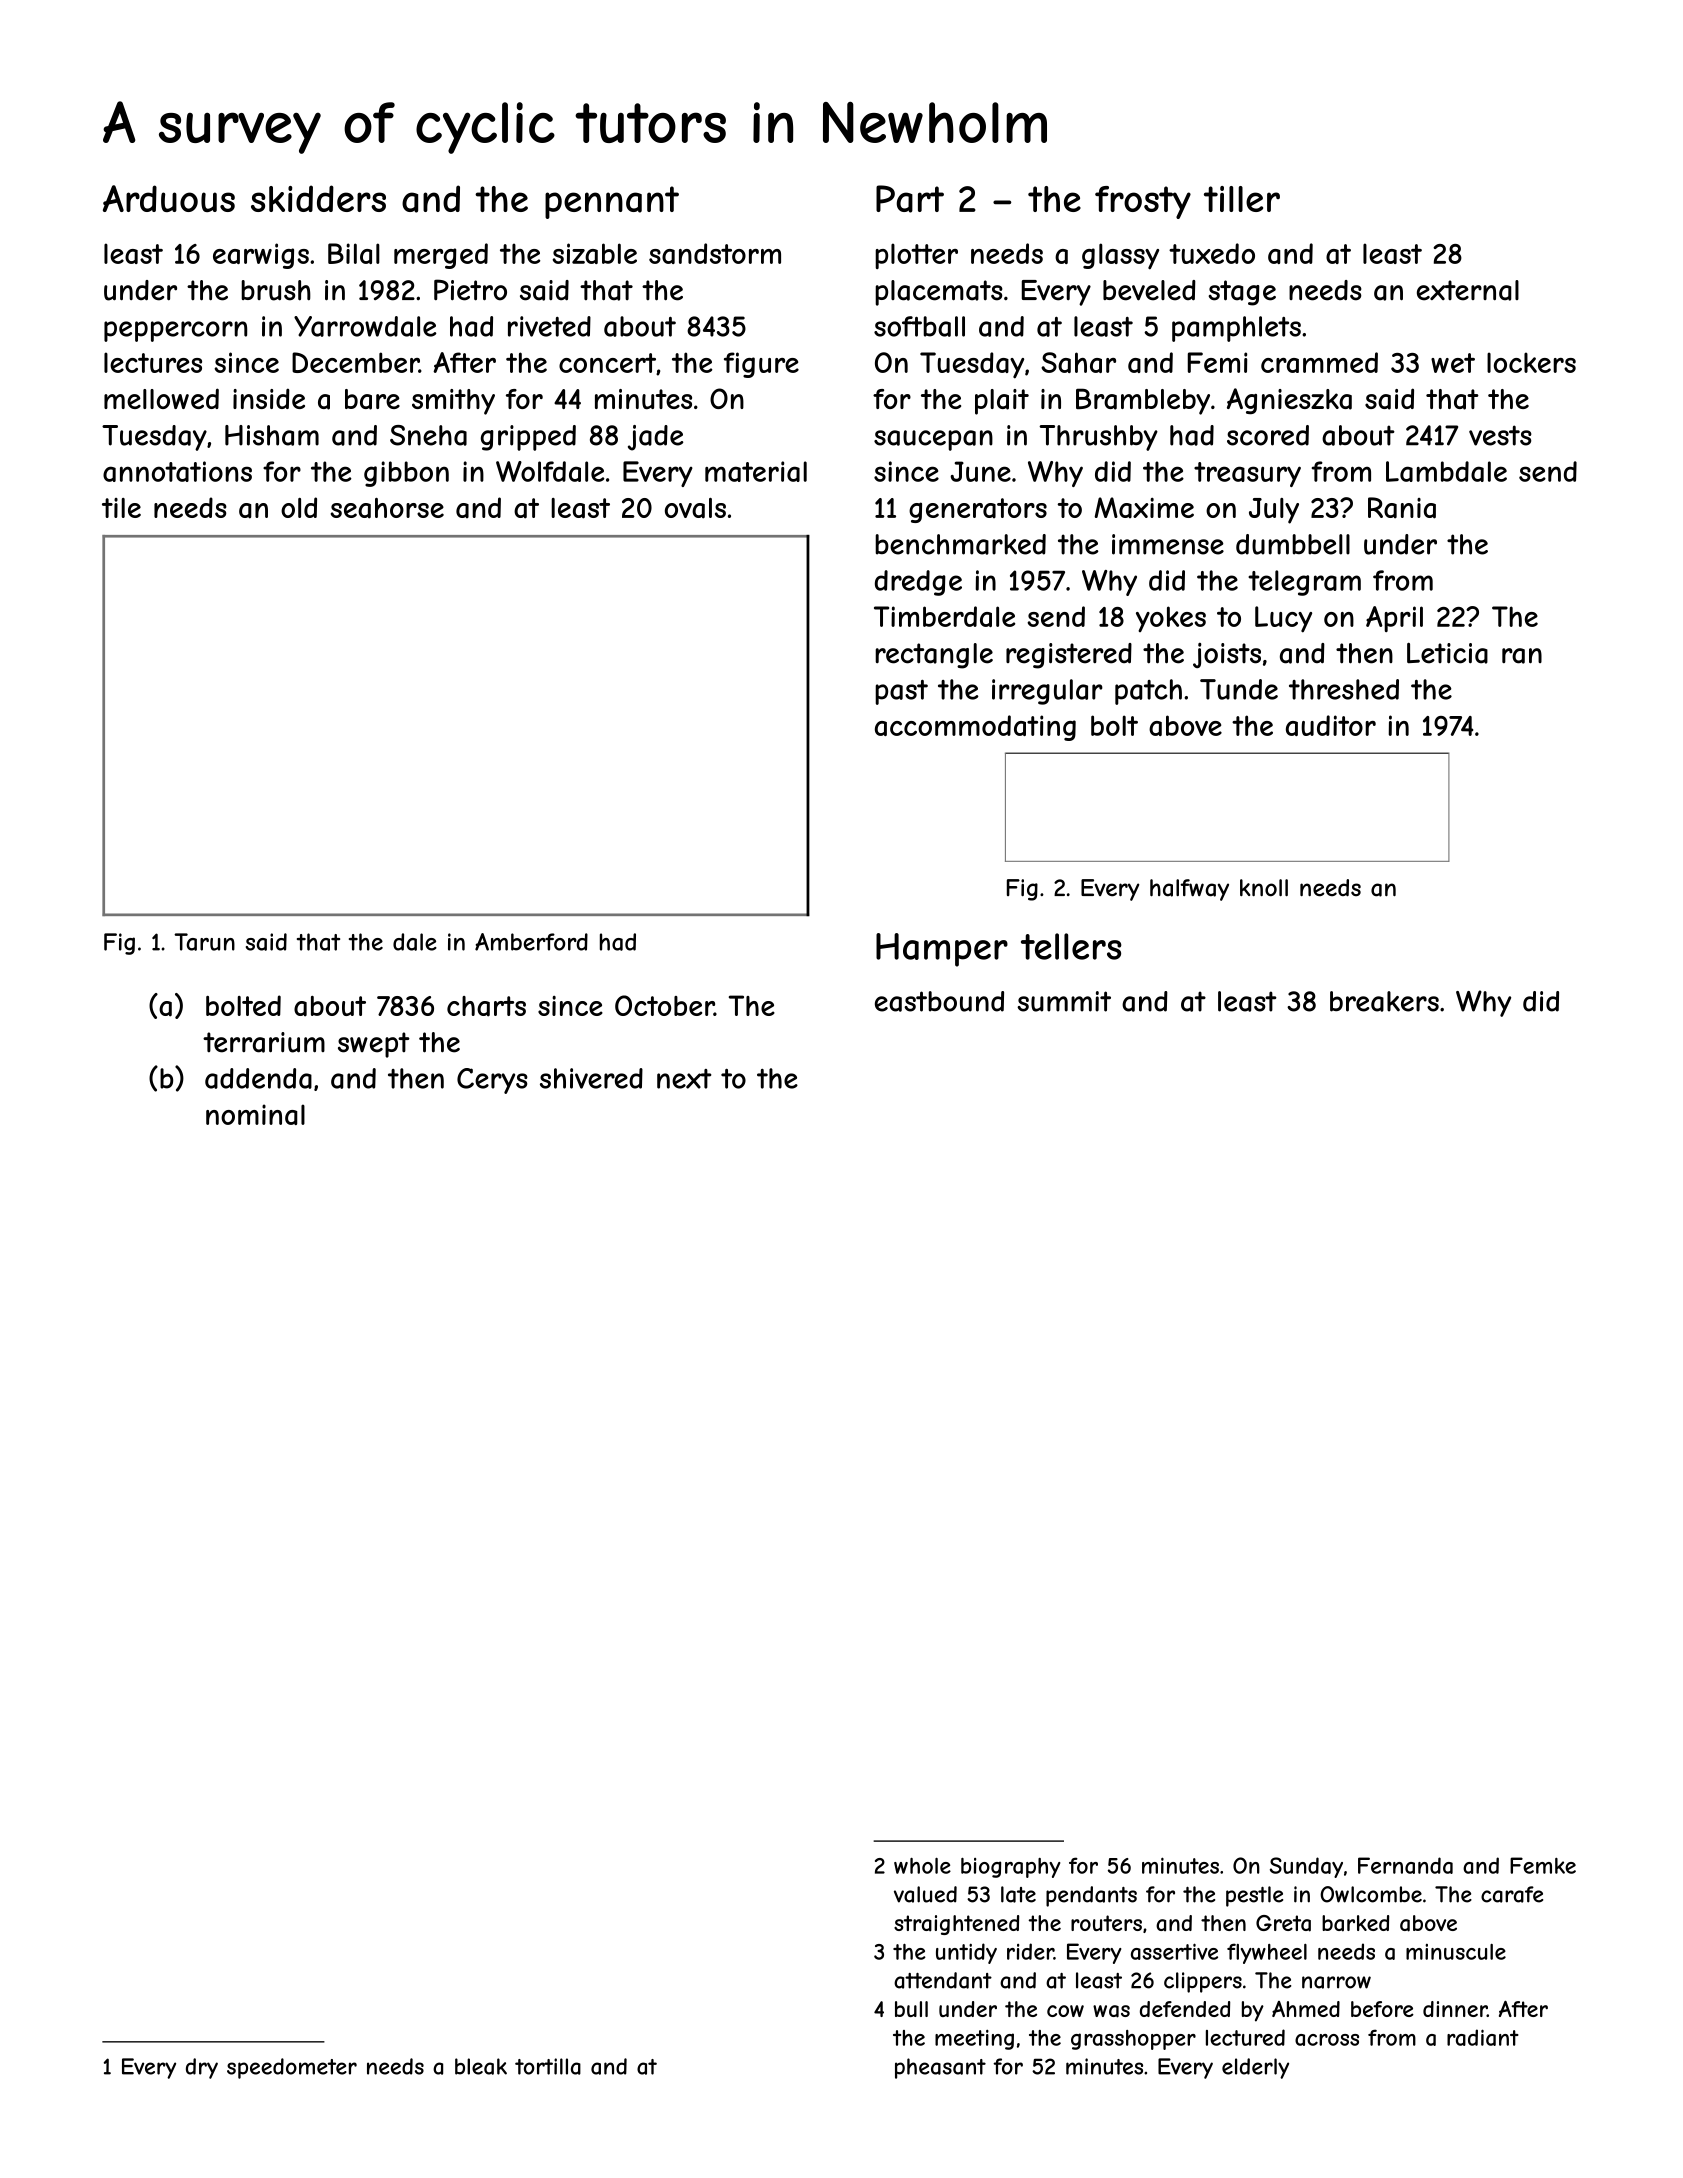 The height and width of the screenshot is (2178, 1683). What do you see at coordinates (901, 692) in the screenshot?
I see `past` at bounding box center [901, 692].
